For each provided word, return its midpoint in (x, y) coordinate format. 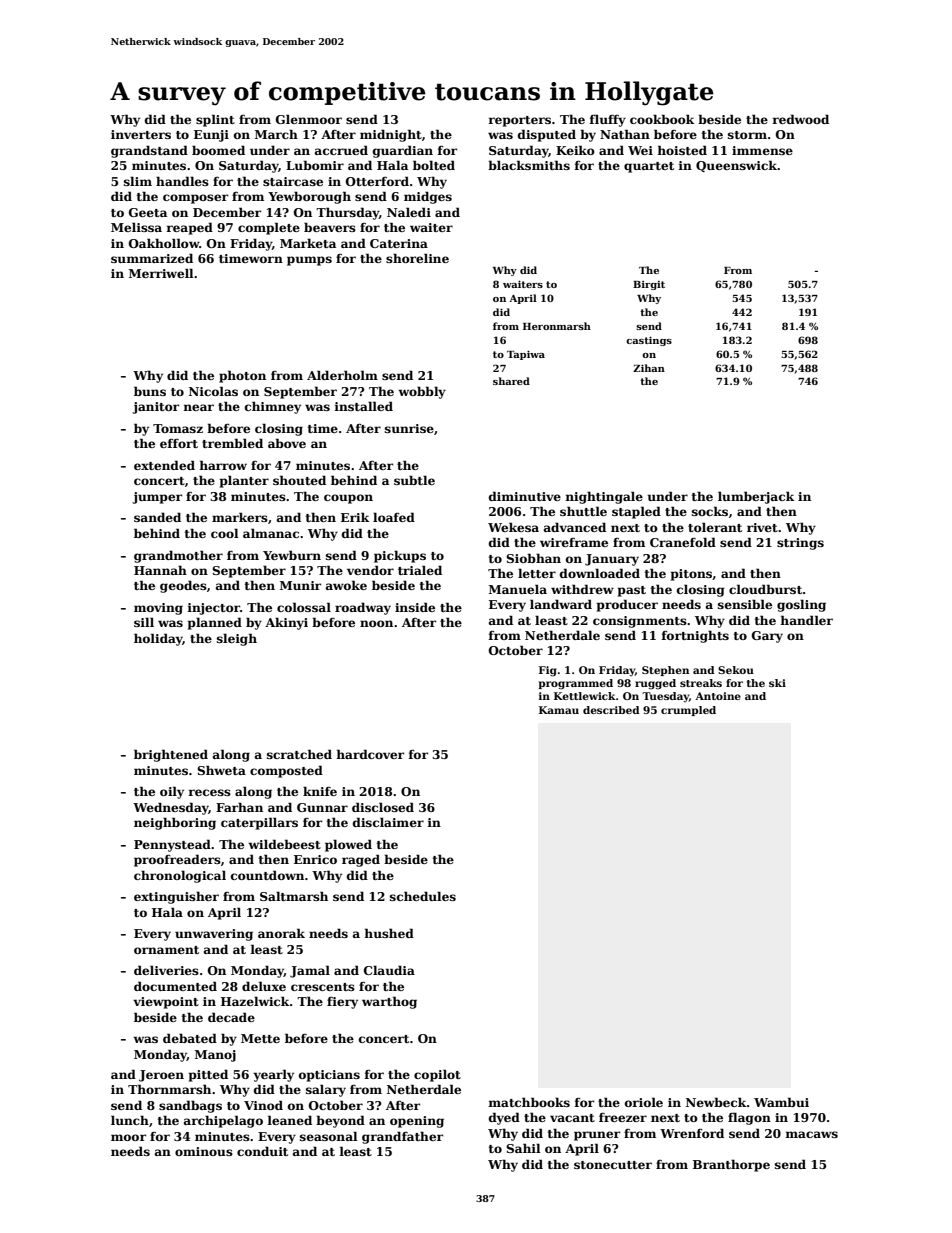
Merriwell (161, 273)
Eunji (211, 136)
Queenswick (736, 166)
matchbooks (529, 1102)
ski (777, 683)
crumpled (688, 711)
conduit (262, 1151)
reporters (519, 121)
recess (209, 792)
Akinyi (286, 623)
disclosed (383, 807)
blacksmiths (529, 165)
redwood (800, 119)
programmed (575, 684)
